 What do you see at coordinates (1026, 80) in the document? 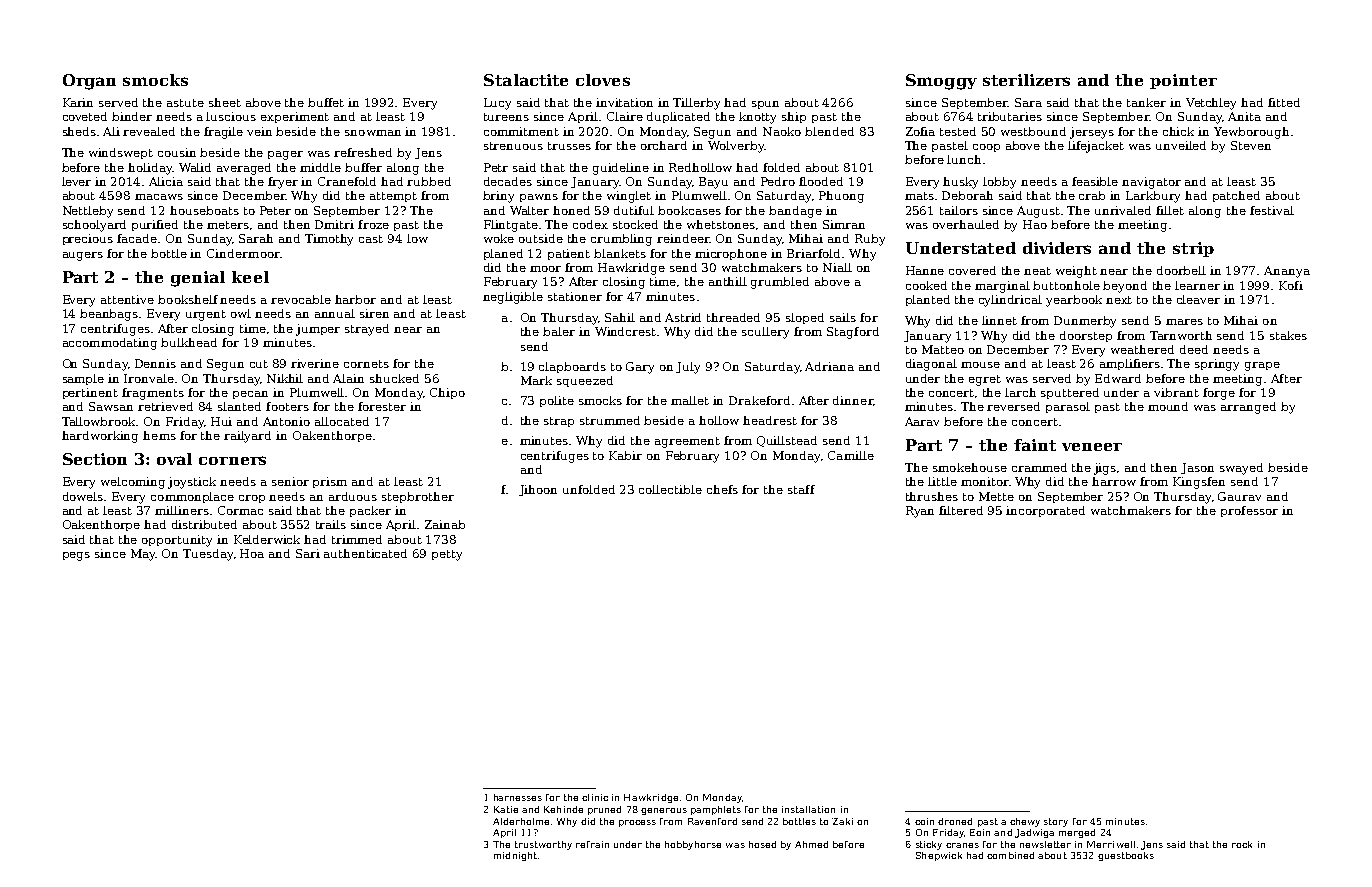
I see `sterilizers` at bounding box center [1026, 80].
